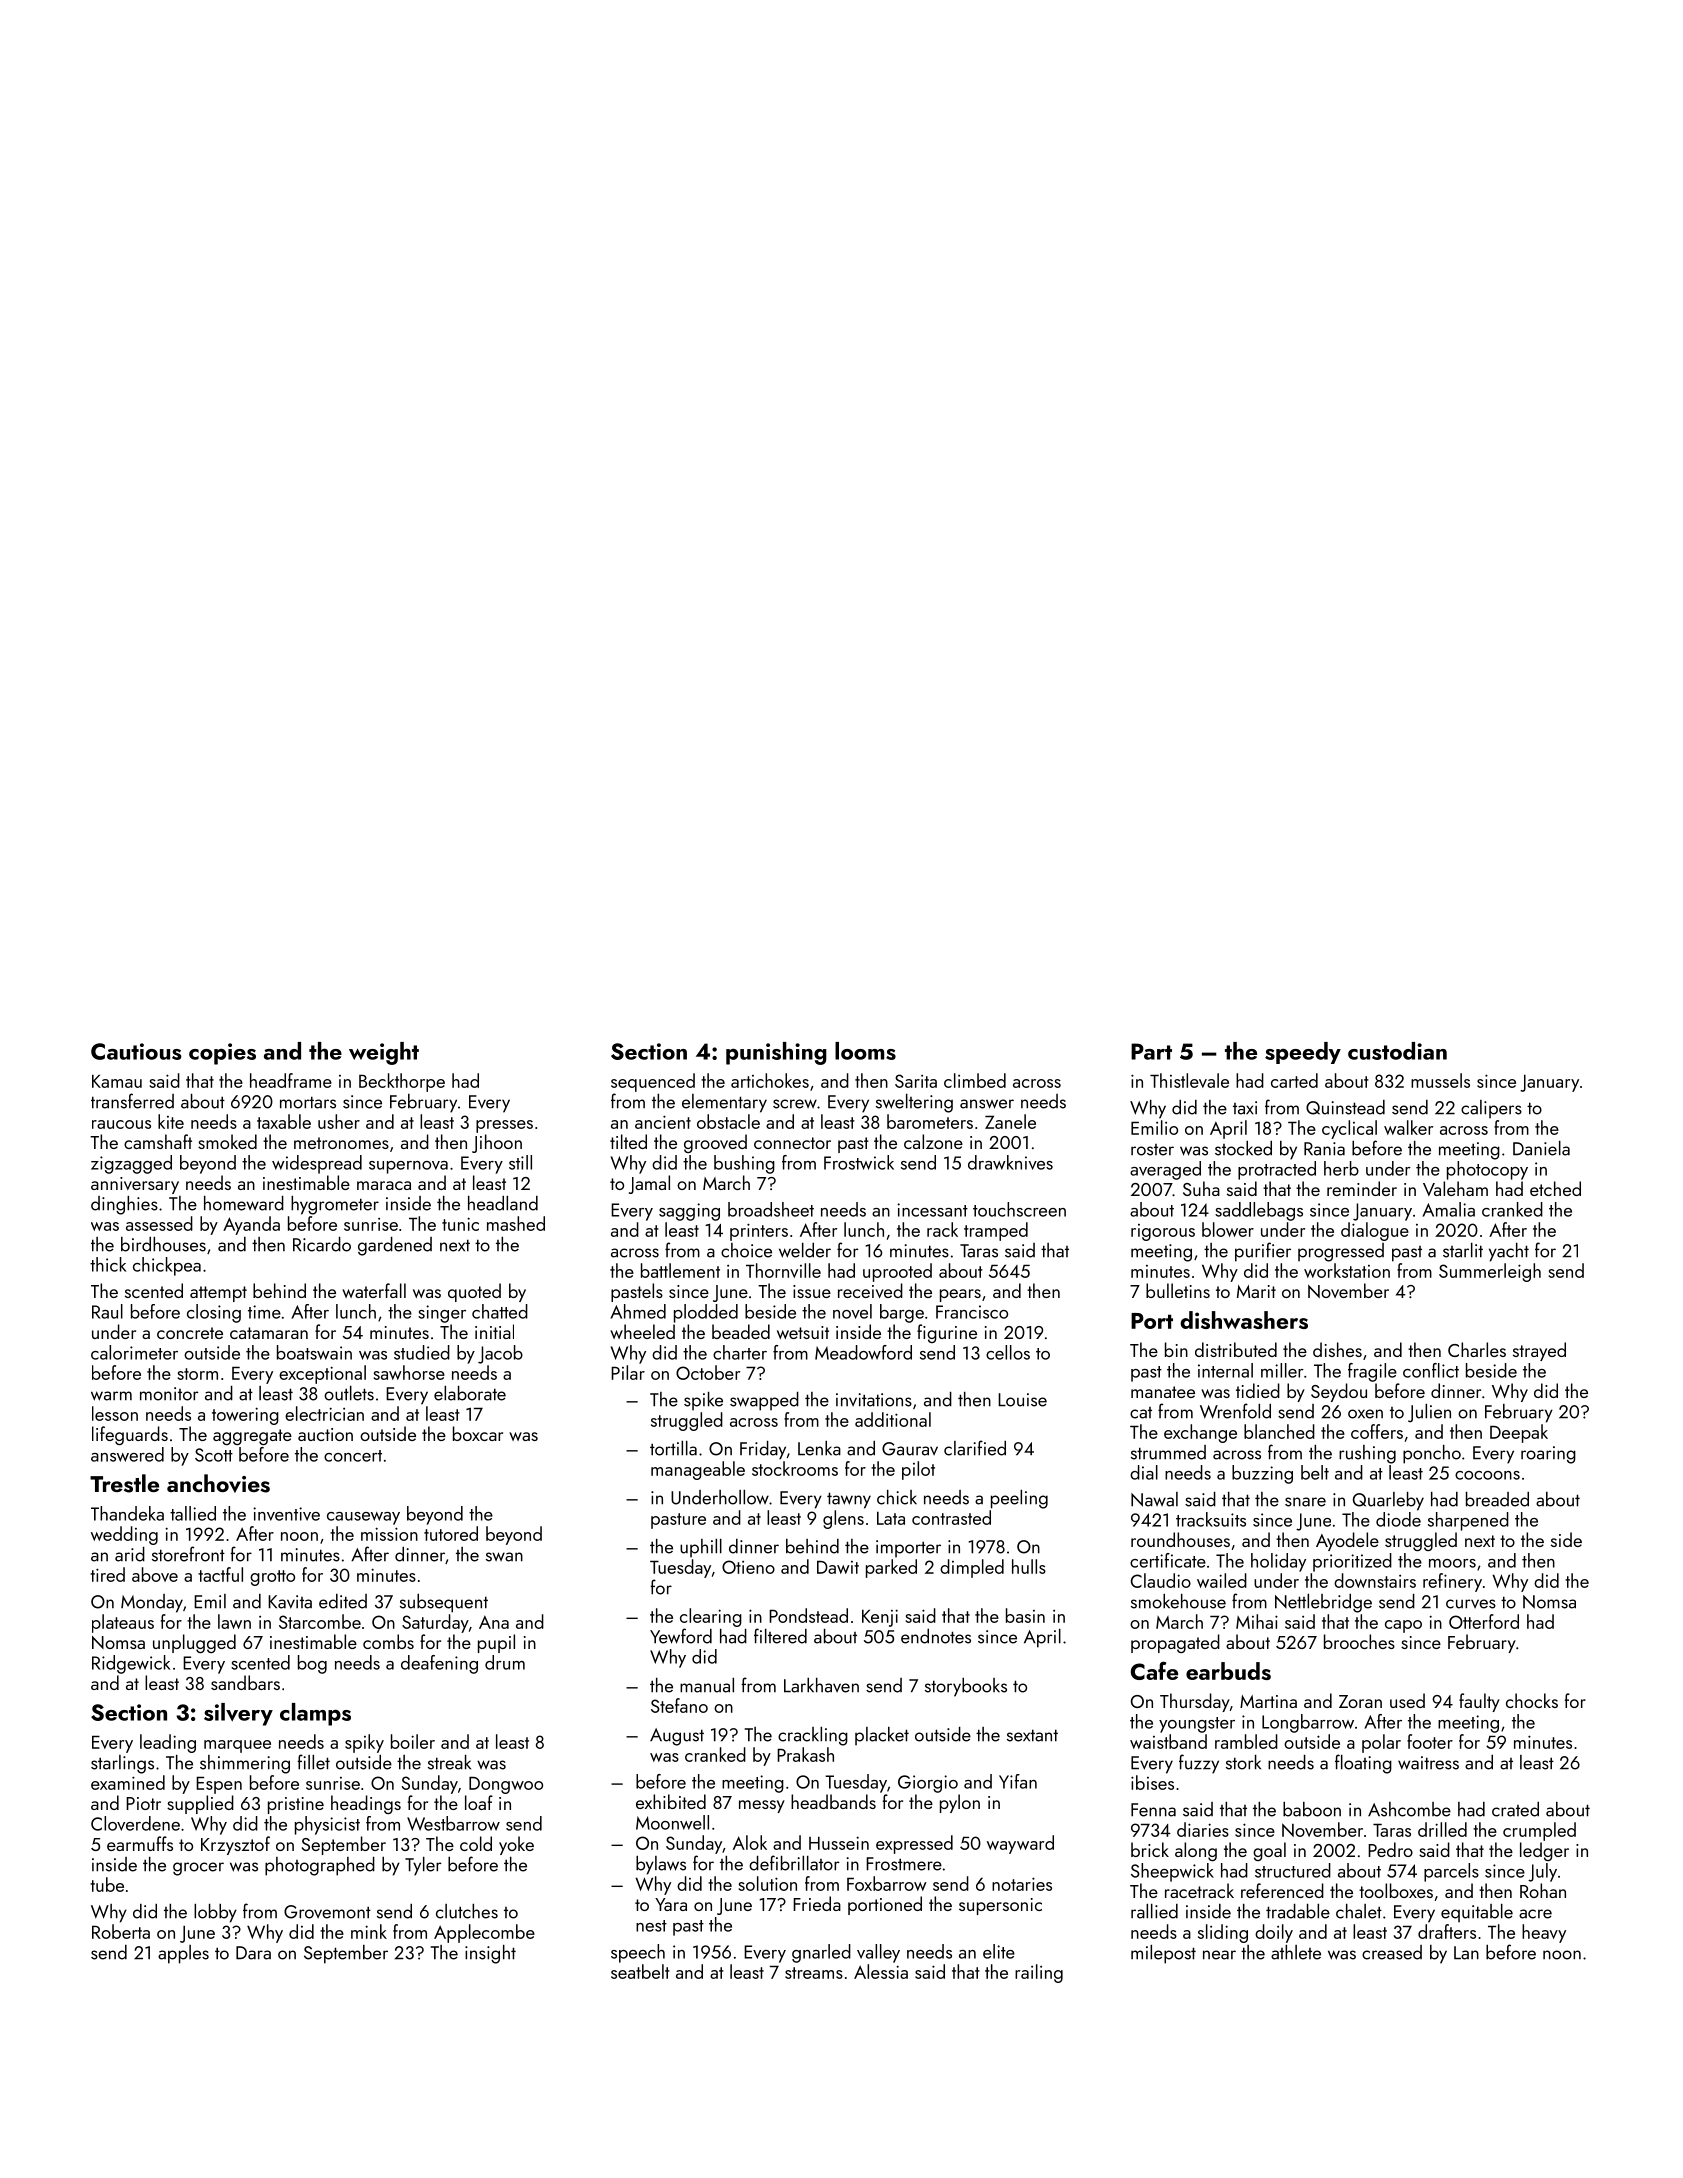  I want to click on Zanele, so click(1010, 1121).
